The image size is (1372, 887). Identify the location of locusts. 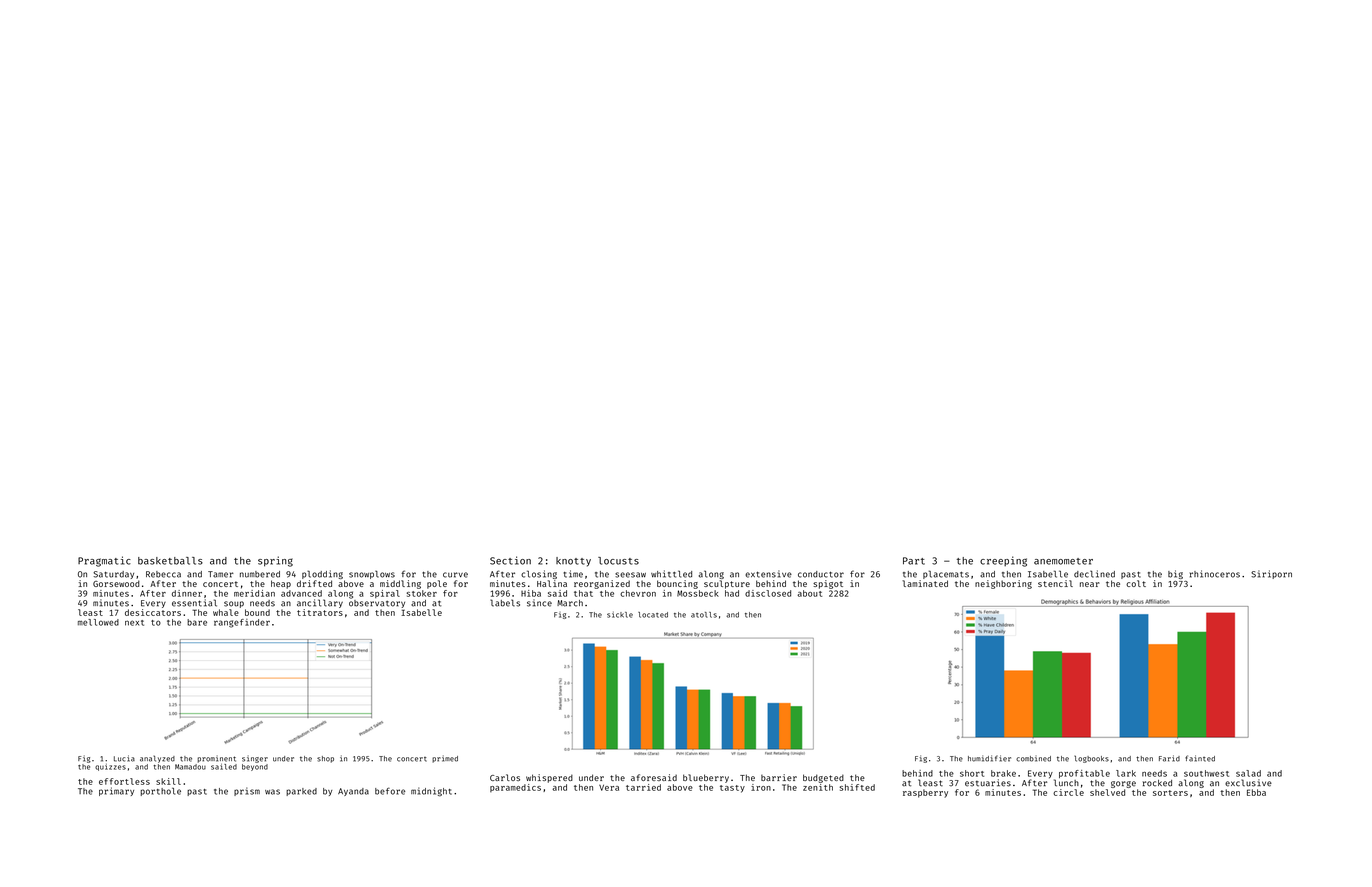
(618, 561).
